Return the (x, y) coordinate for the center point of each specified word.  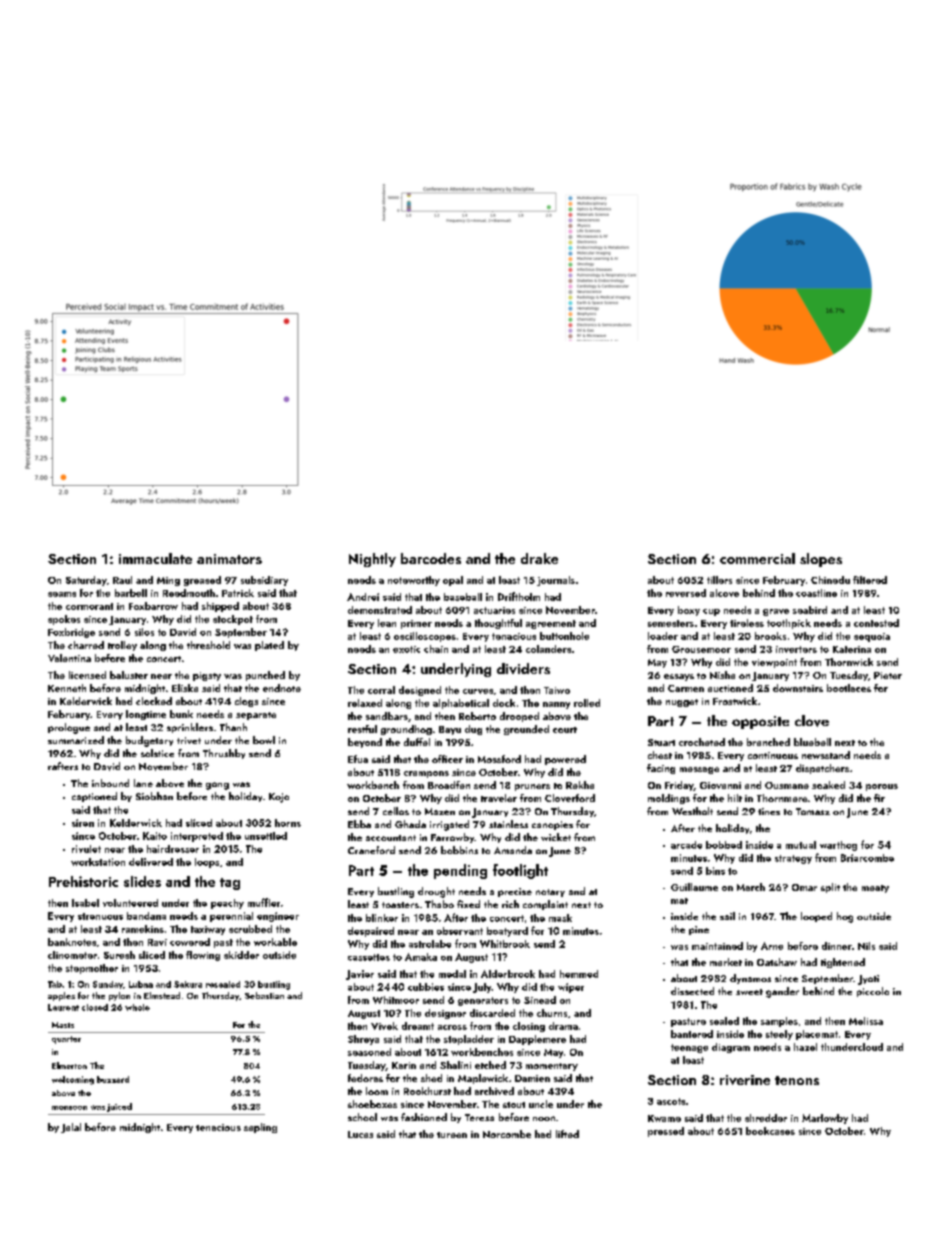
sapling (260, 1128)
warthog (838, 846)
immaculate (155, 558)
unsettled (266, 836)
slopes (821, 560)
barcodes (431, 558)
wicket (556, 837)
